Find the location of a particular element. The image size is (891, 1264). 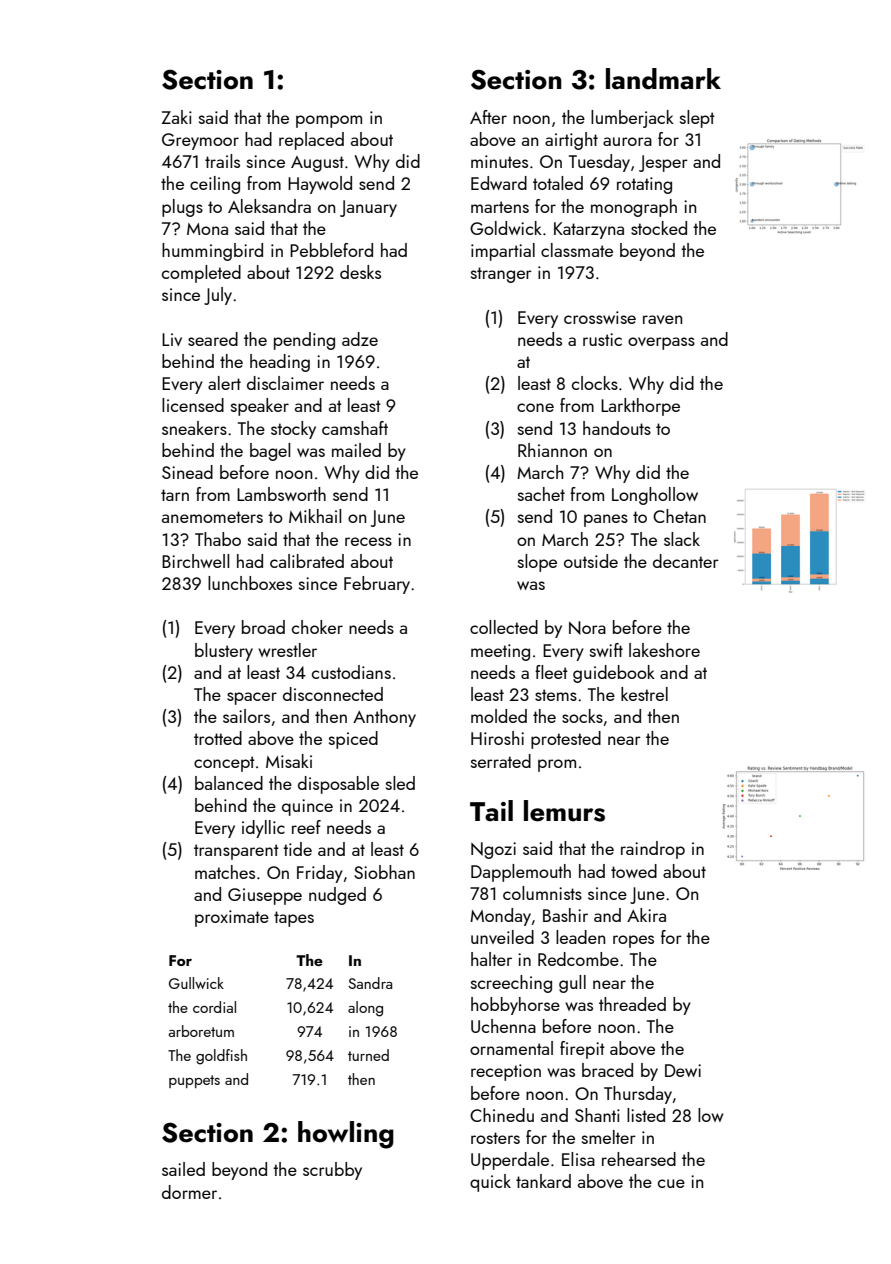

After is located at coordinates (488, 117).
